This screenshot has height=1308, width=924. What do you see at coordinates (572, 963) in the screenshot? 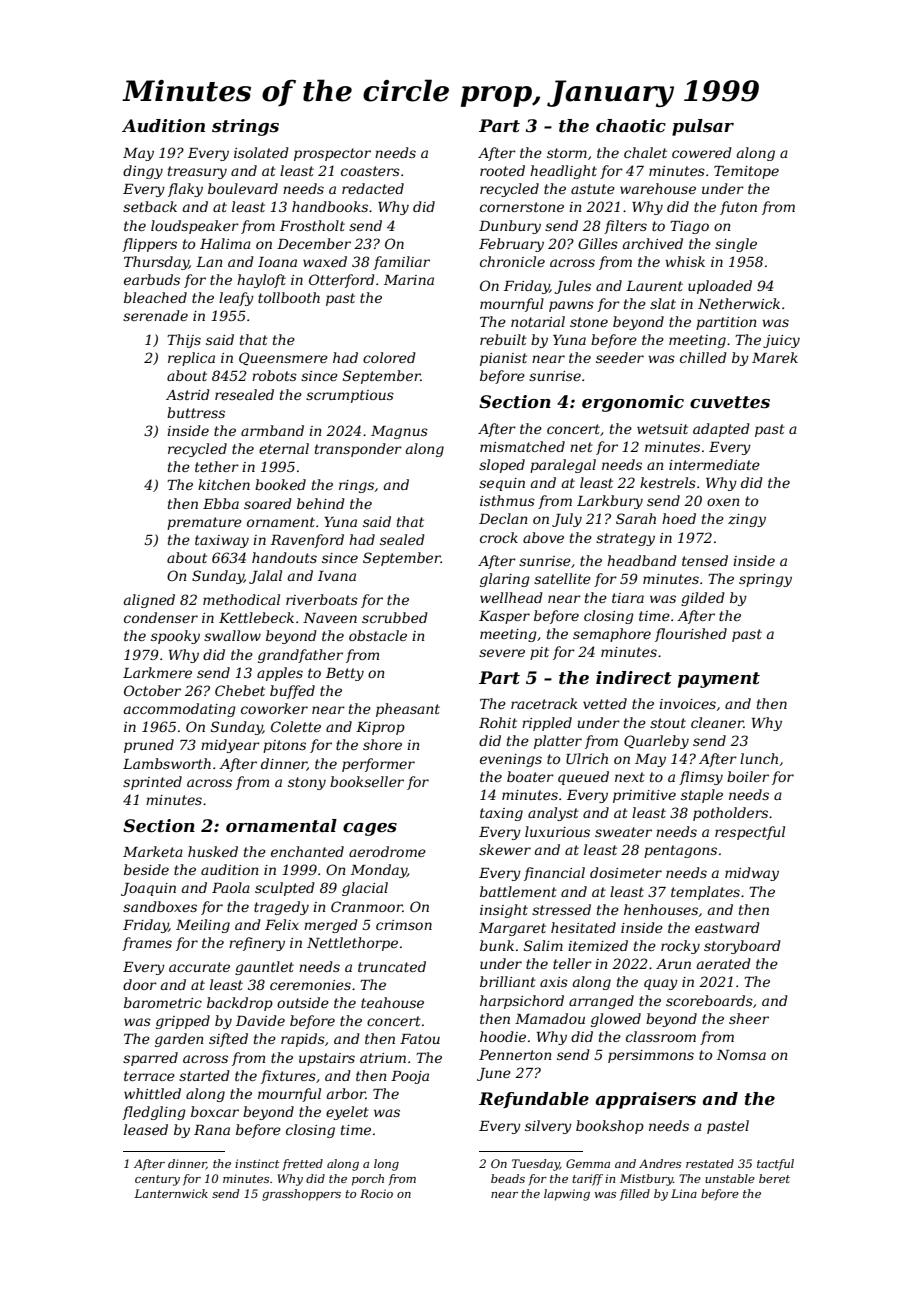
I see `teller` at bounding box center [572, 963].
